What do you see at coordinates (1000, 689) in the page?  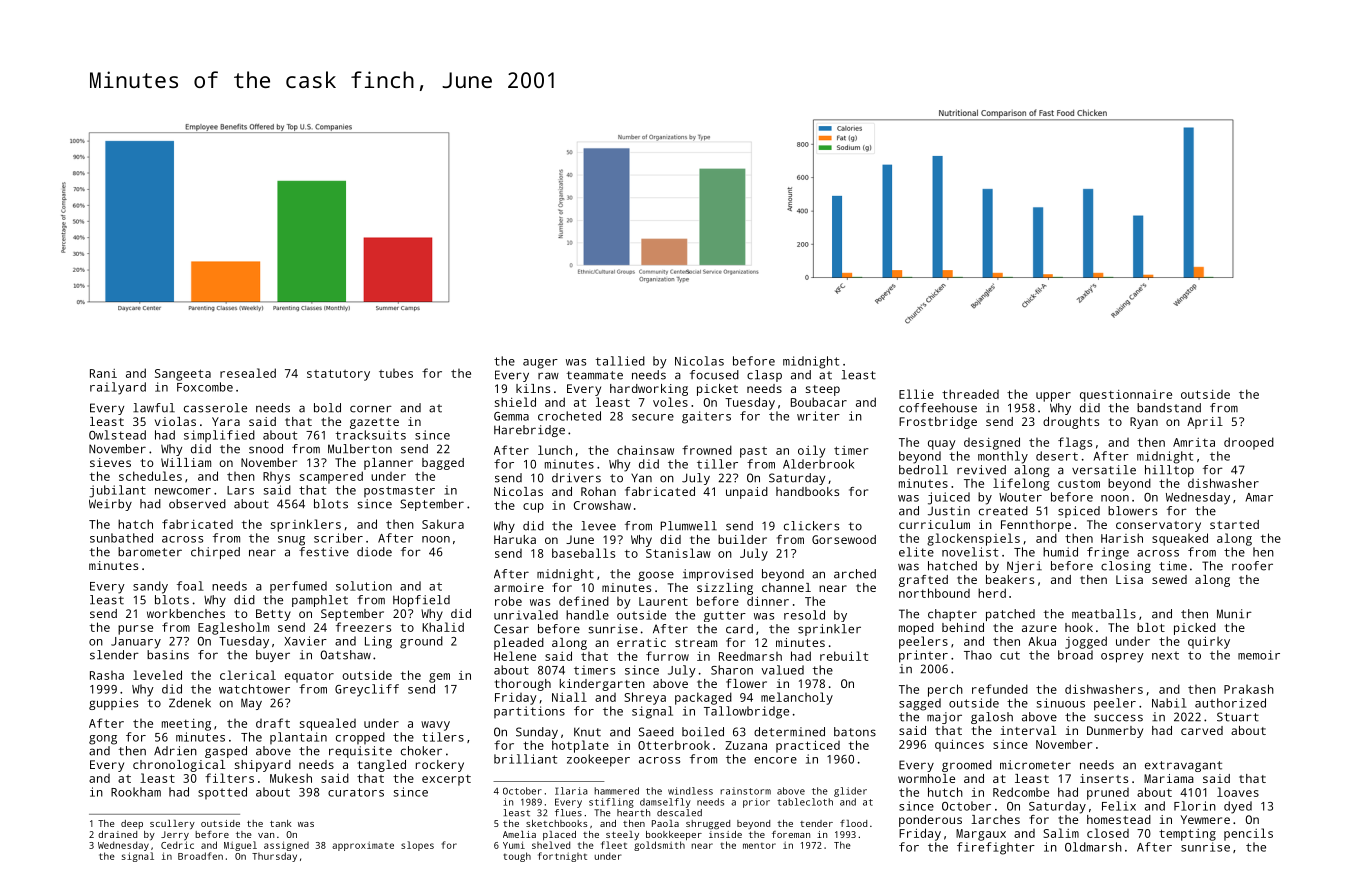 I see `refunded` at bounding box center [1000, 689].
